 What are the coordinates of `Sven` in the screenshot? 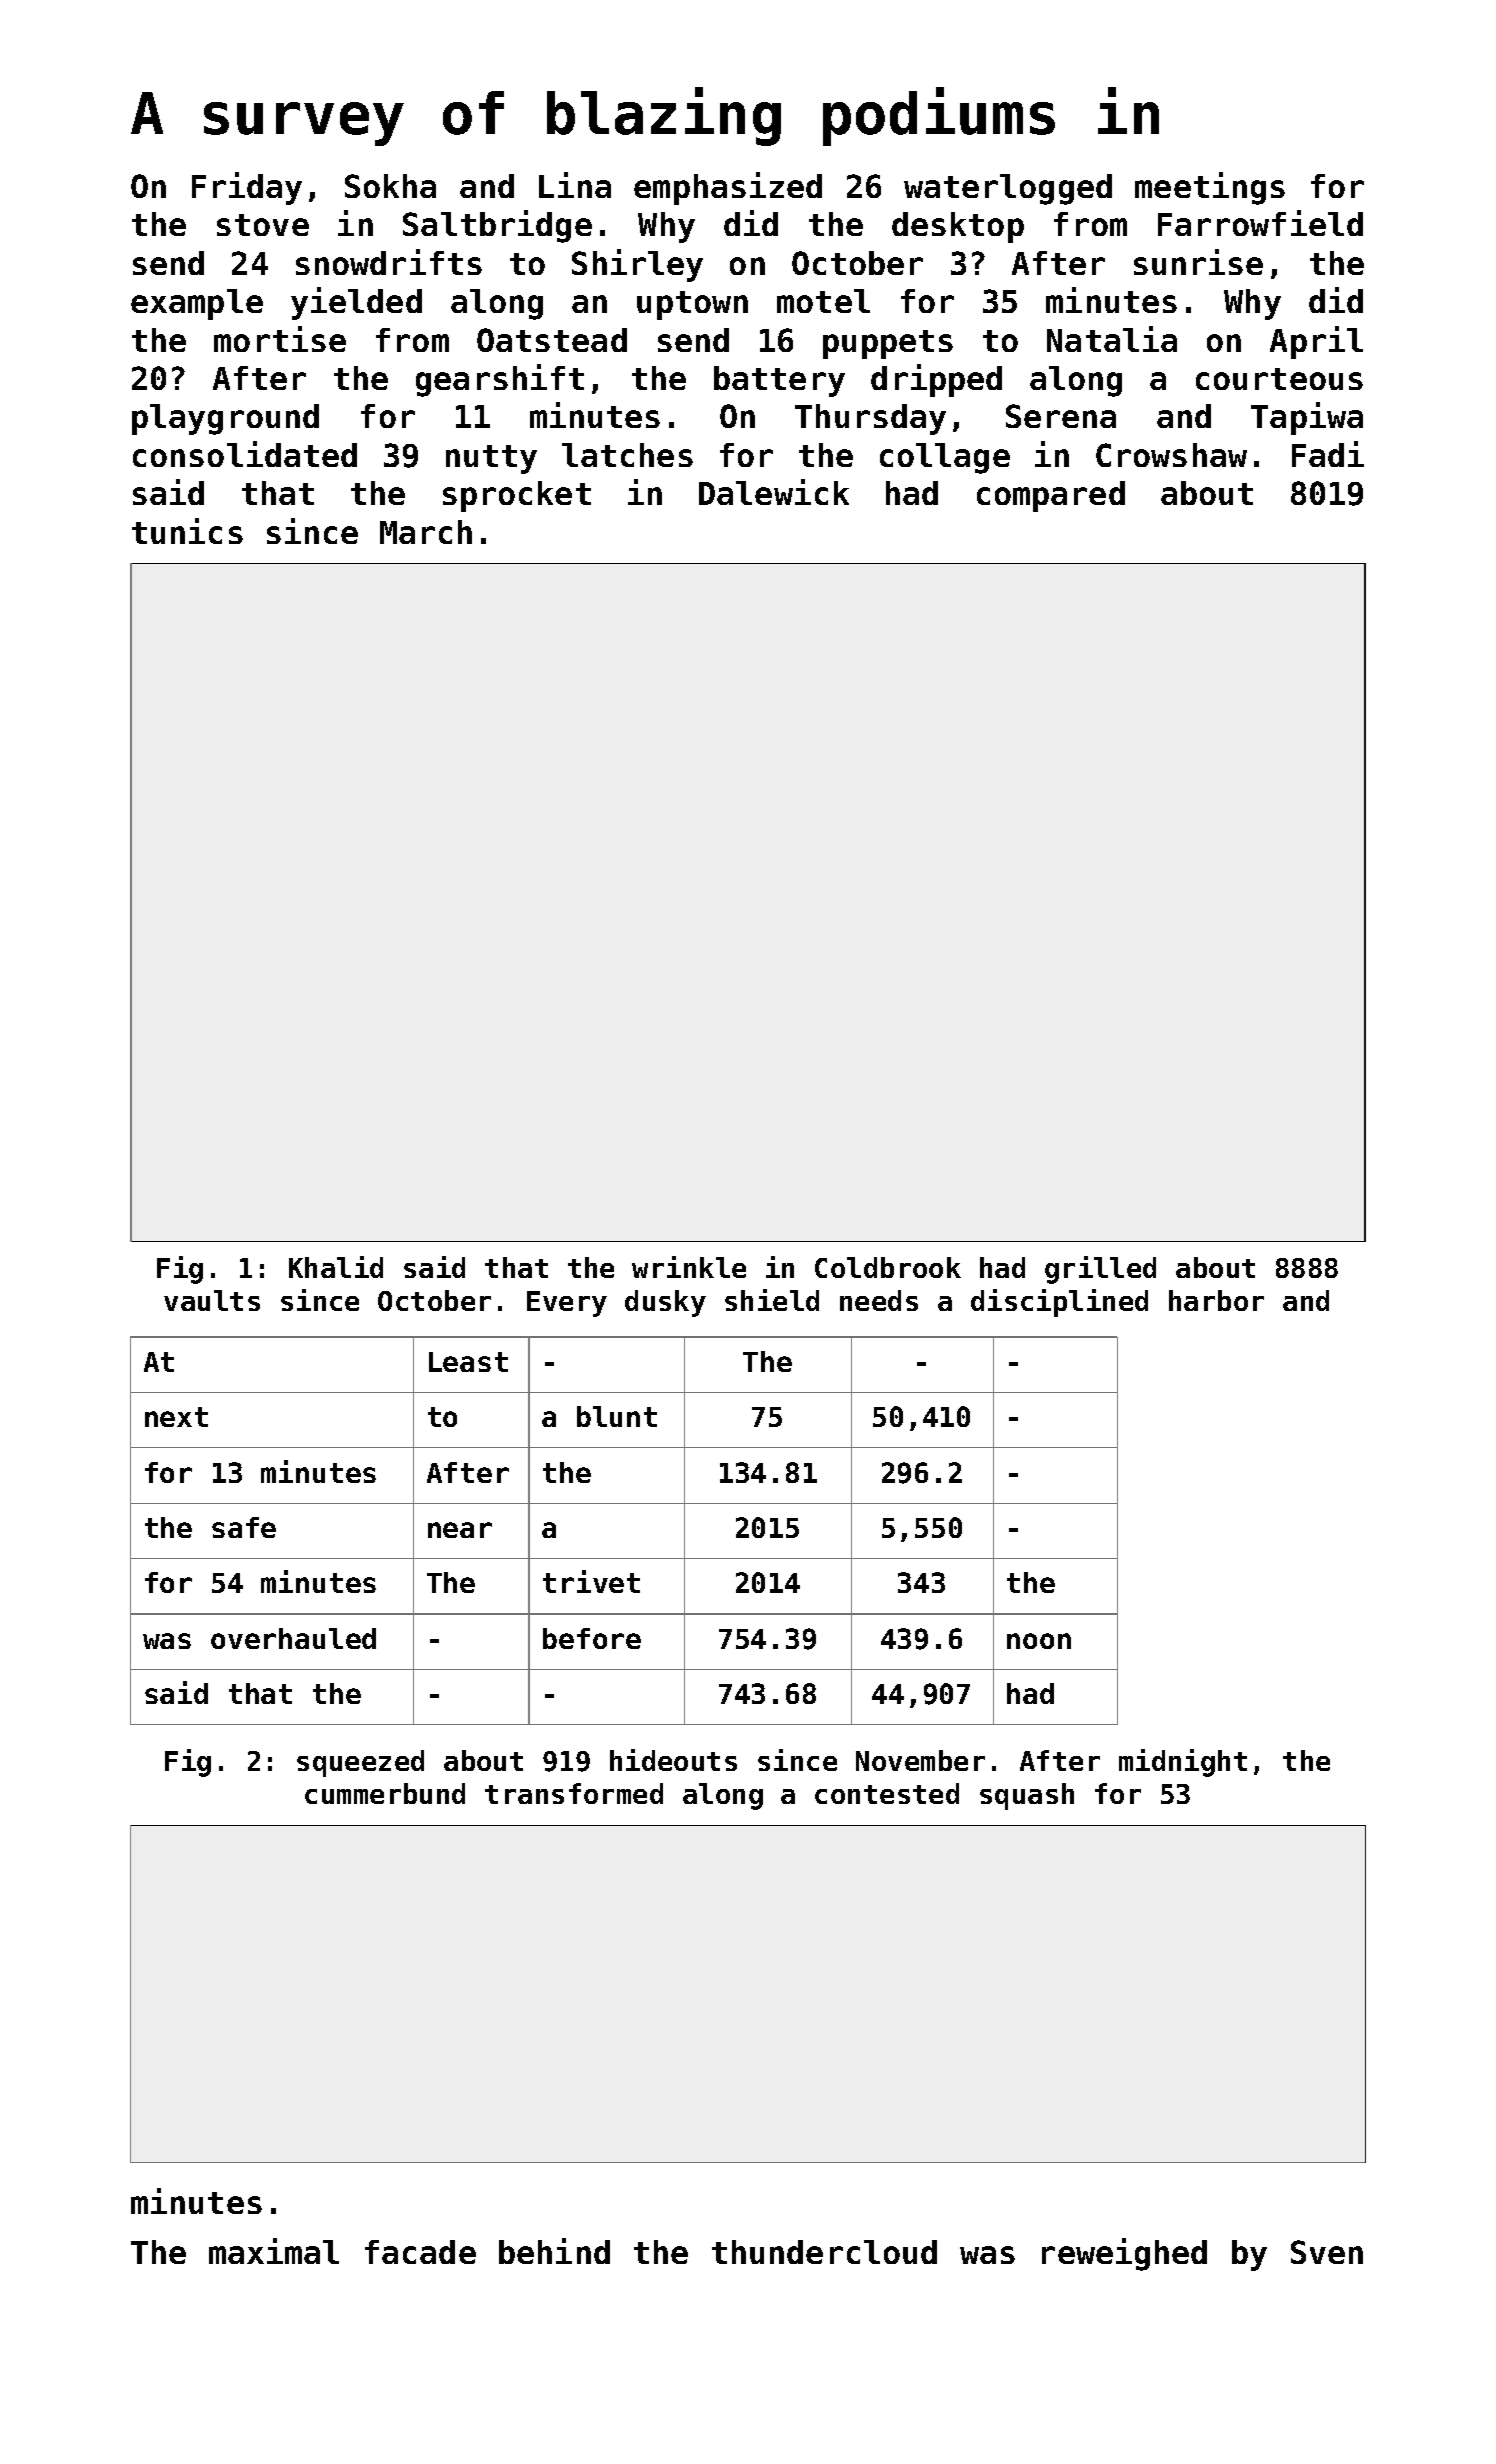 It's located at (1327, 2252).
